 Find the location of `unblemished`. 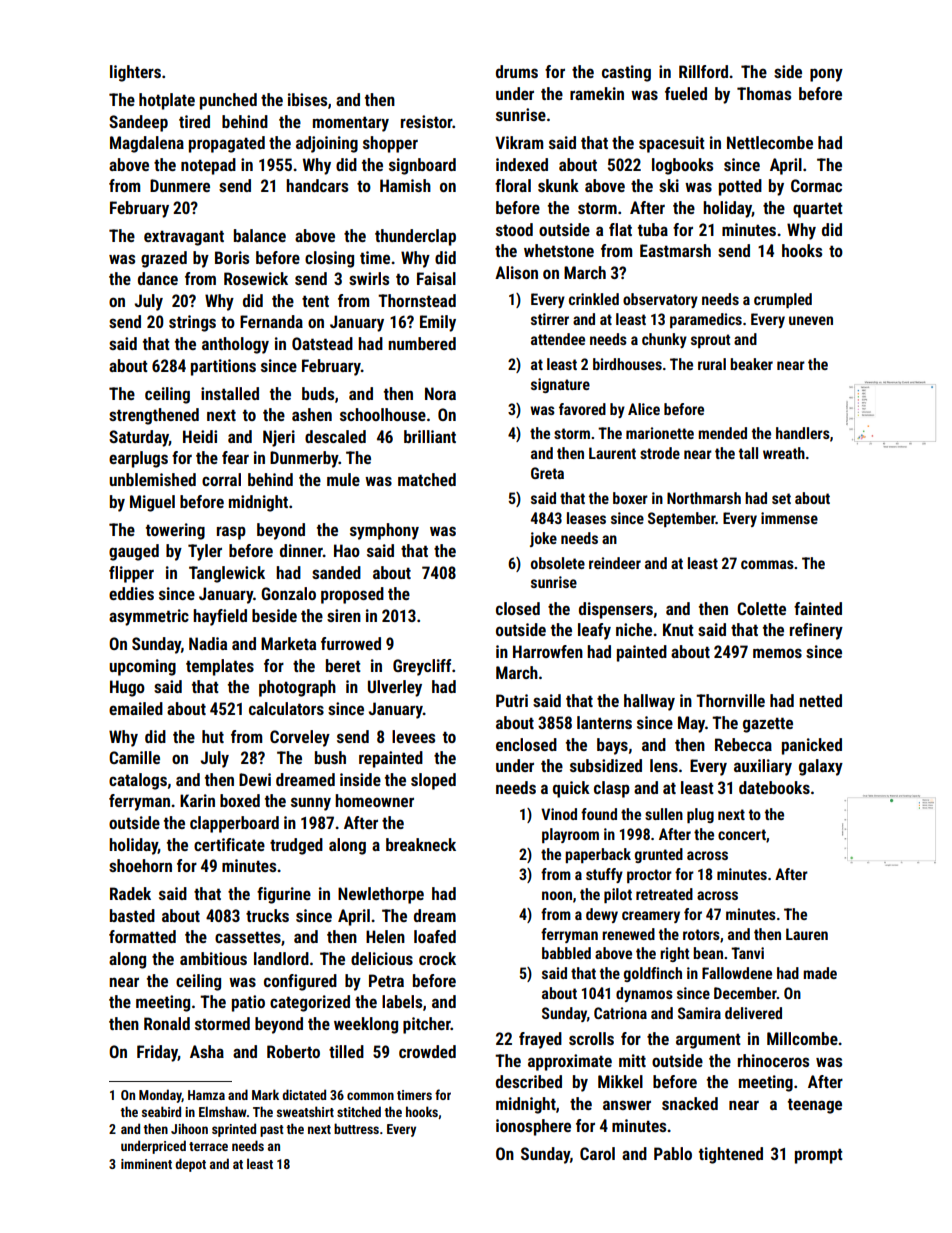

unblemished is located at coordinates (152, 479).
